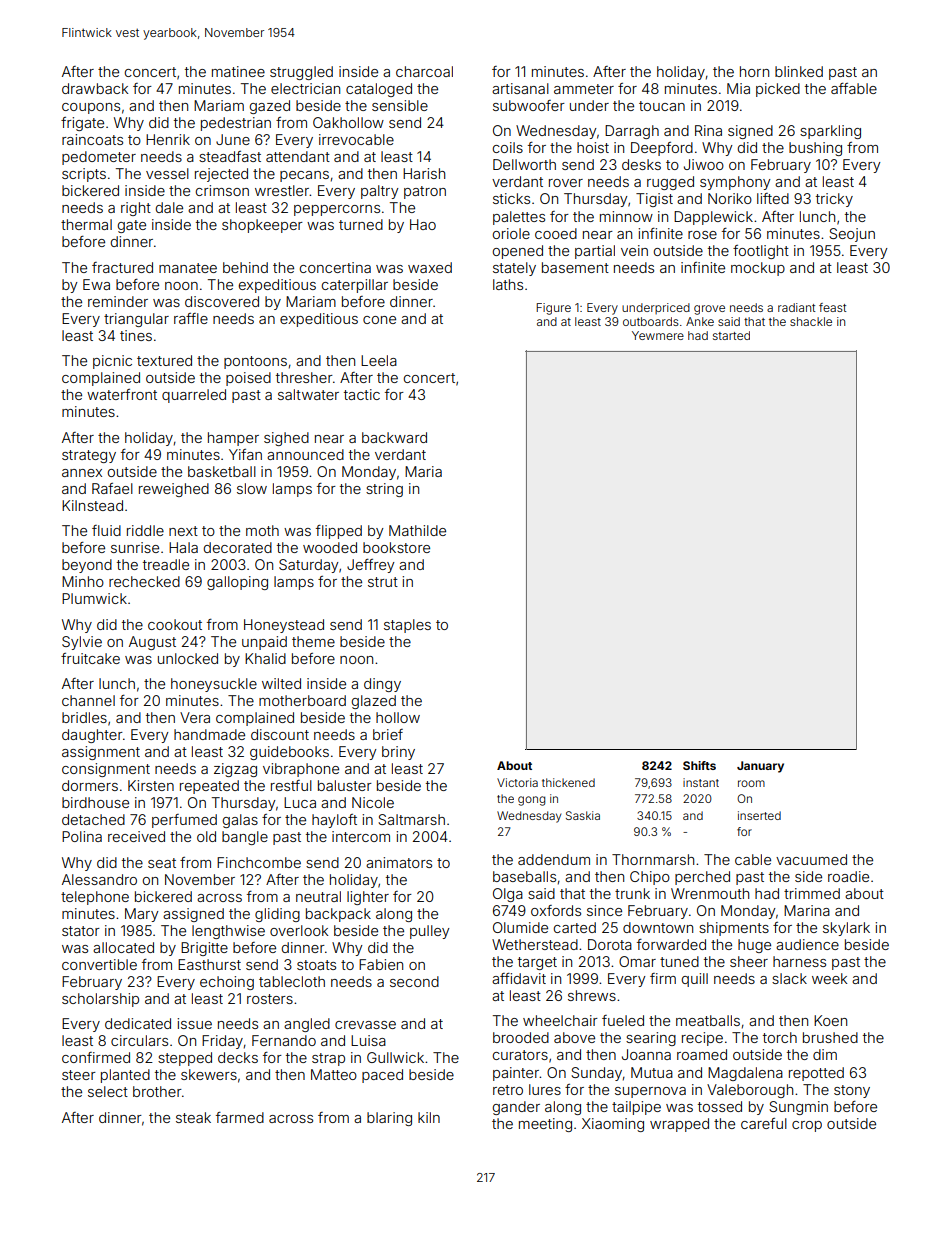 Image resolution: width=952 pixels, height=1233 pixels. Describe the element at coordinates (95, 898) in the screenshot. I see `telephone` at that location.
